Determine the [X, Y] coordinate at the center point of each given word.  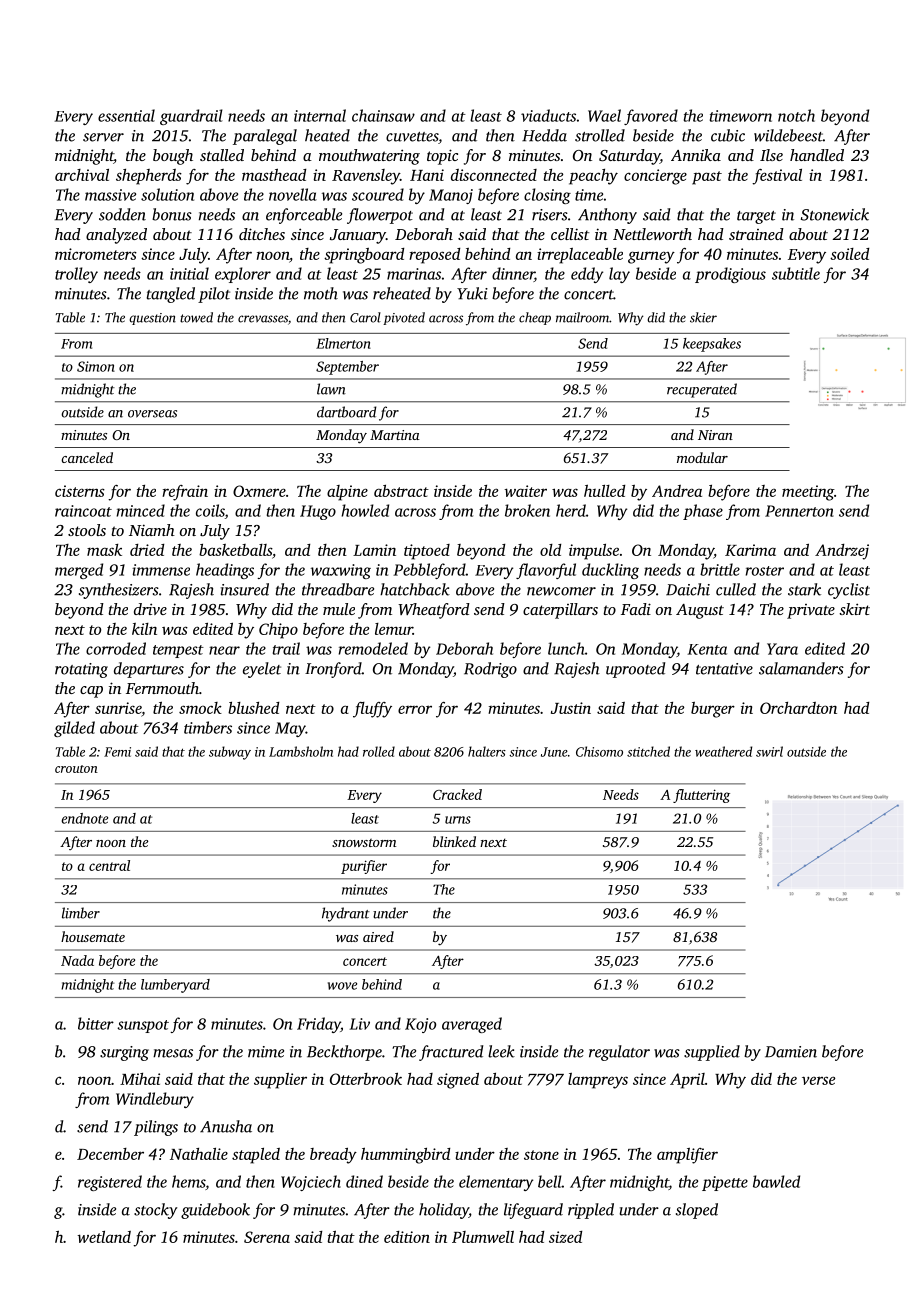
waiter [525, 491]
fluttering [701, 796]
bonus [172, 214]
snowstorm [364, 843]
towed [196, 317]
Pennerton [799, 511]
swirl [769, 751]
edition [407, 1237]
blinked [454, 841]
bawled [776, 1181]
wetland [104, 1237]
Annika [696, 155]
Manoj [451, 196]
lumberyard [175, 986]
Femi [117, 752]
